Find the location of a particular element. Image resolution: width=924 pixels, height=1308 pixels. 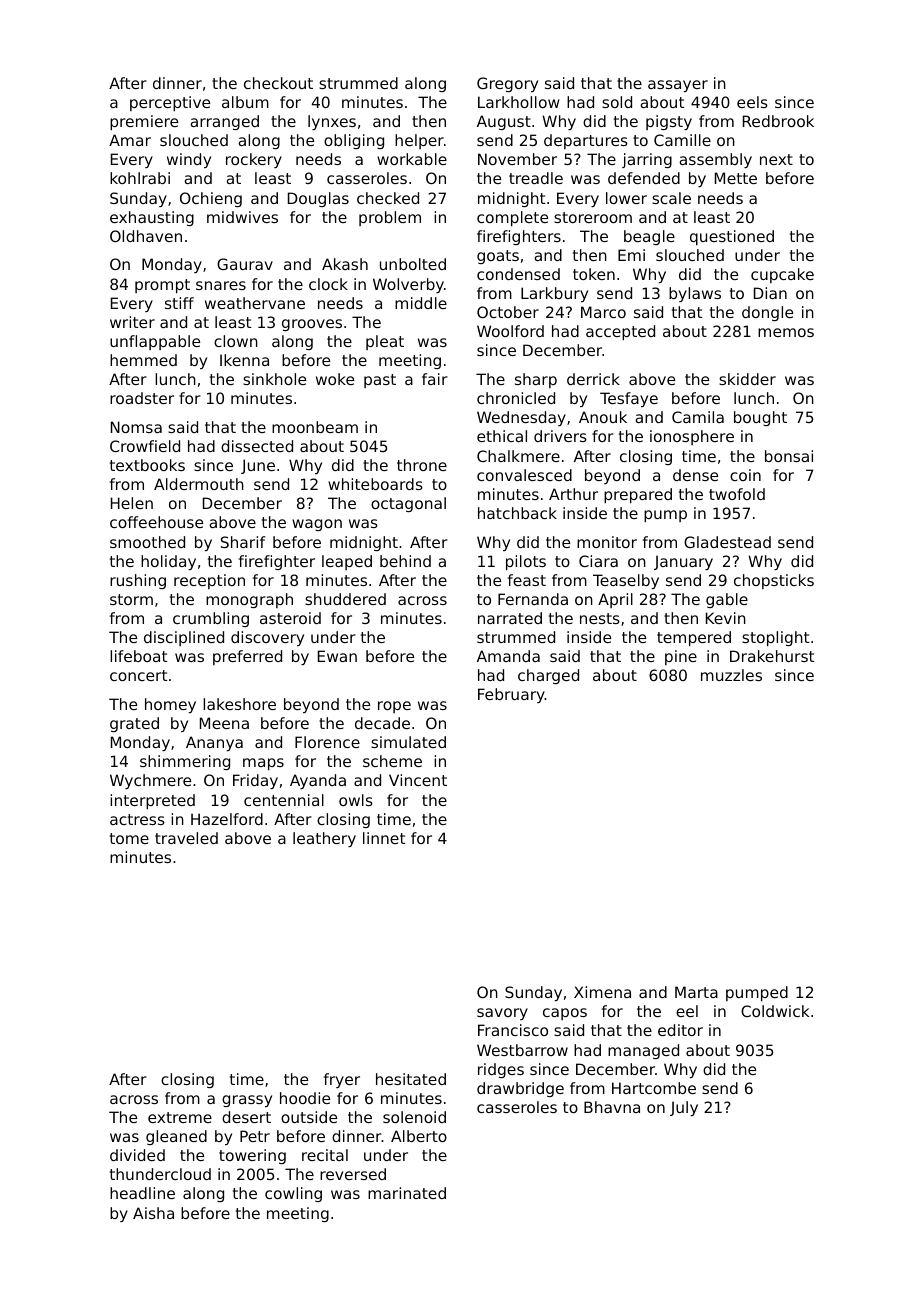

bylaws is located at coordinates (695, 294).
